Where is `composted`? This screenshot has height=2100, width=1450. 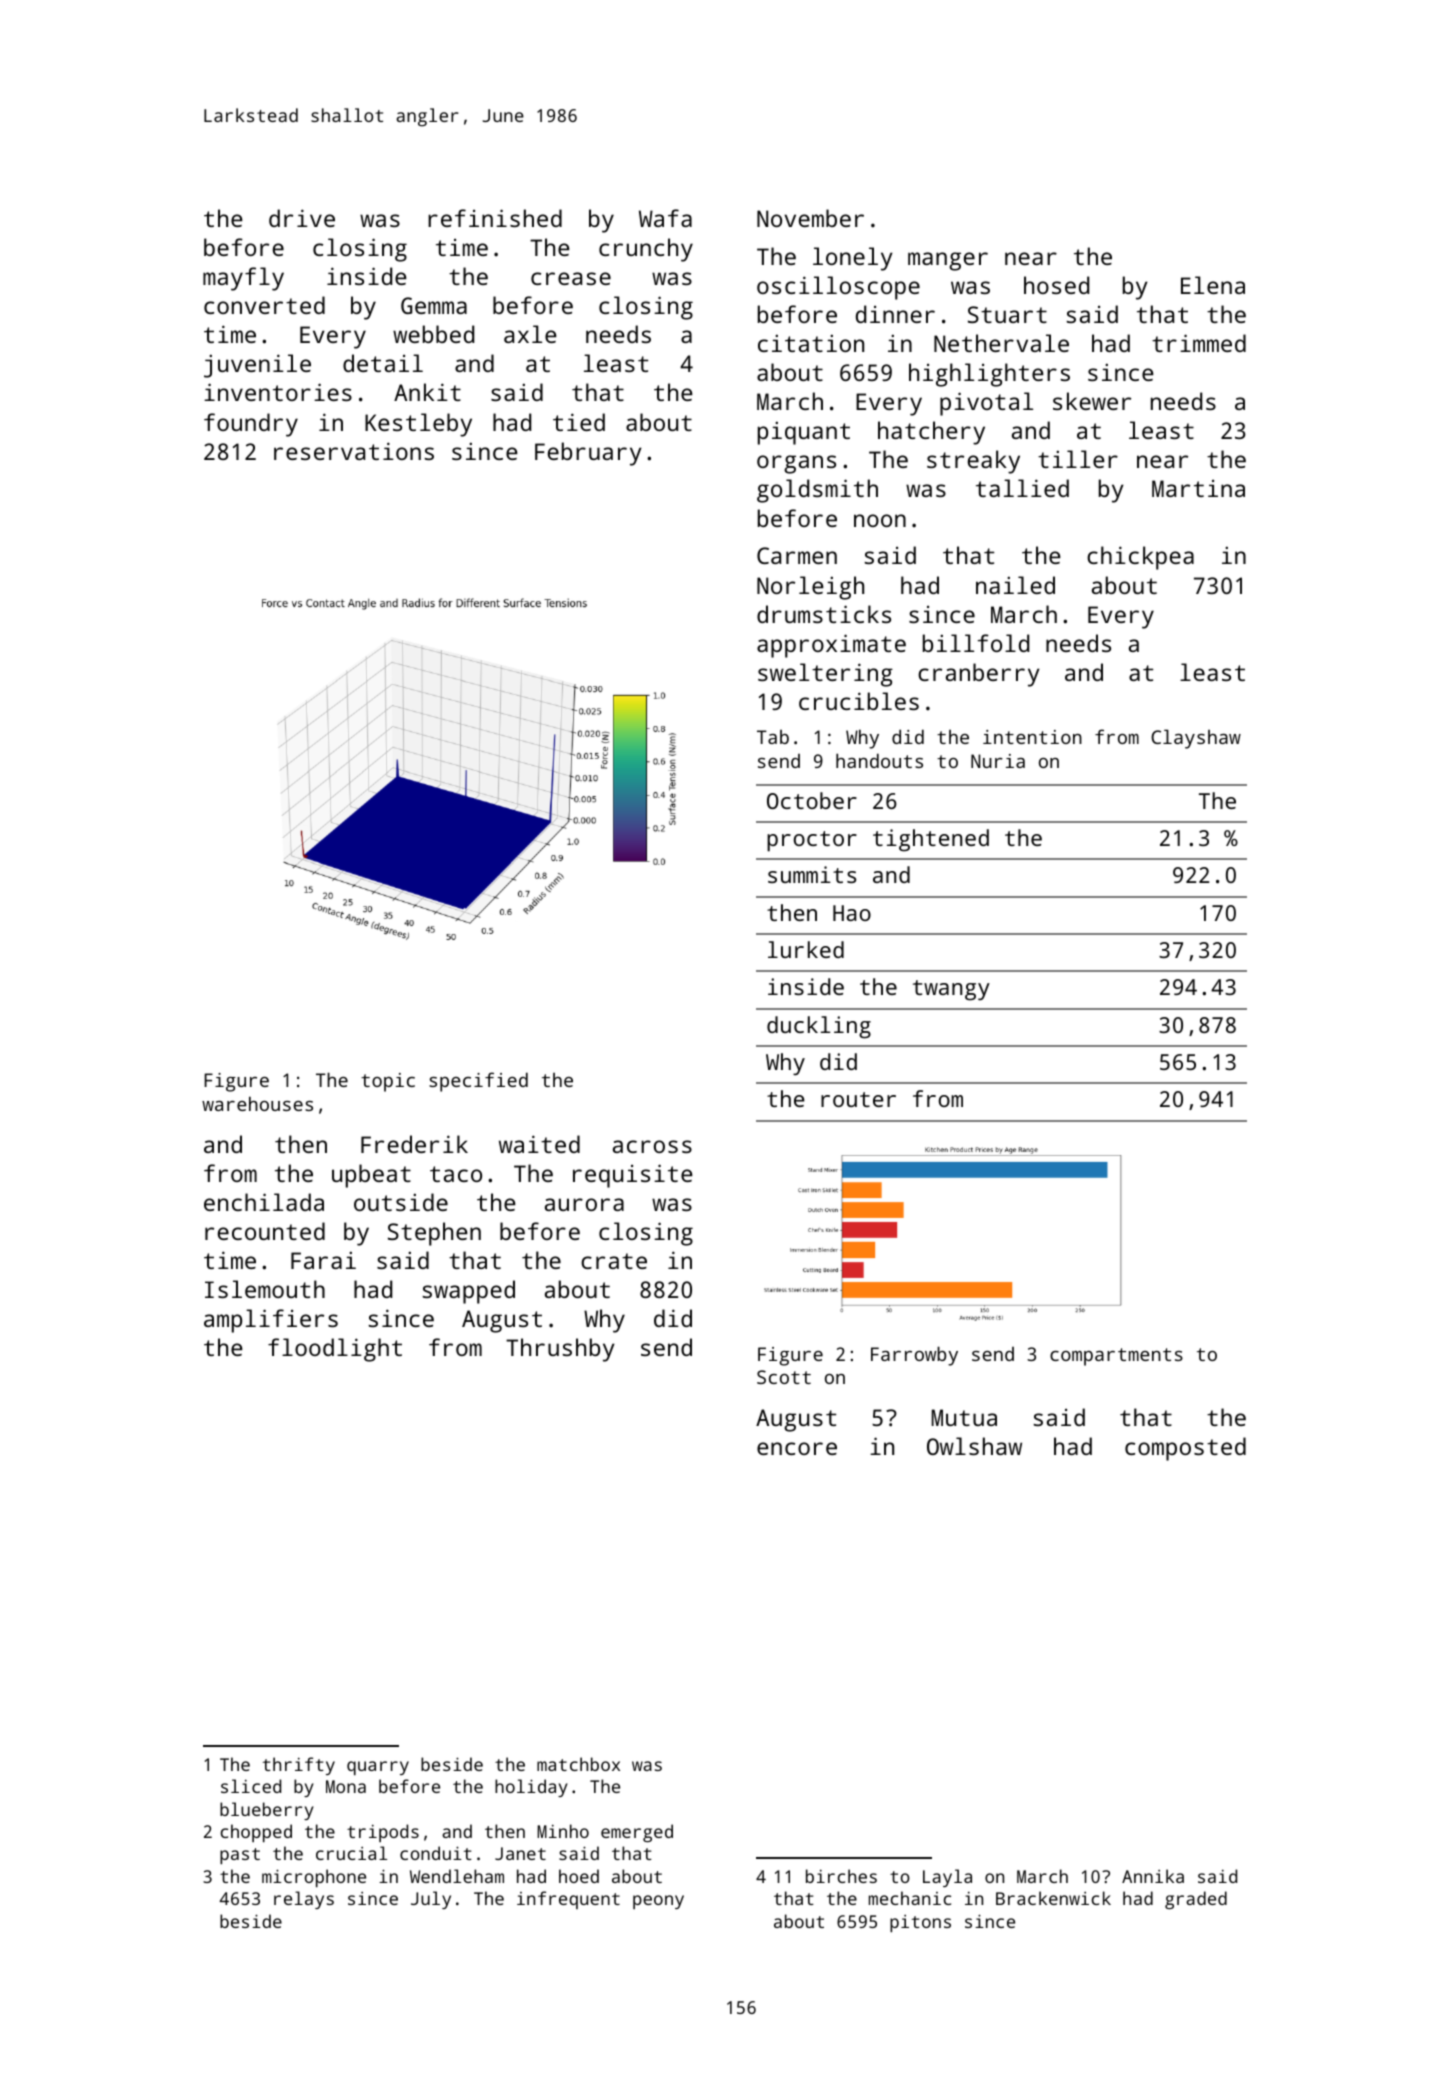
composted is located at coordinates (1185, 1449).
